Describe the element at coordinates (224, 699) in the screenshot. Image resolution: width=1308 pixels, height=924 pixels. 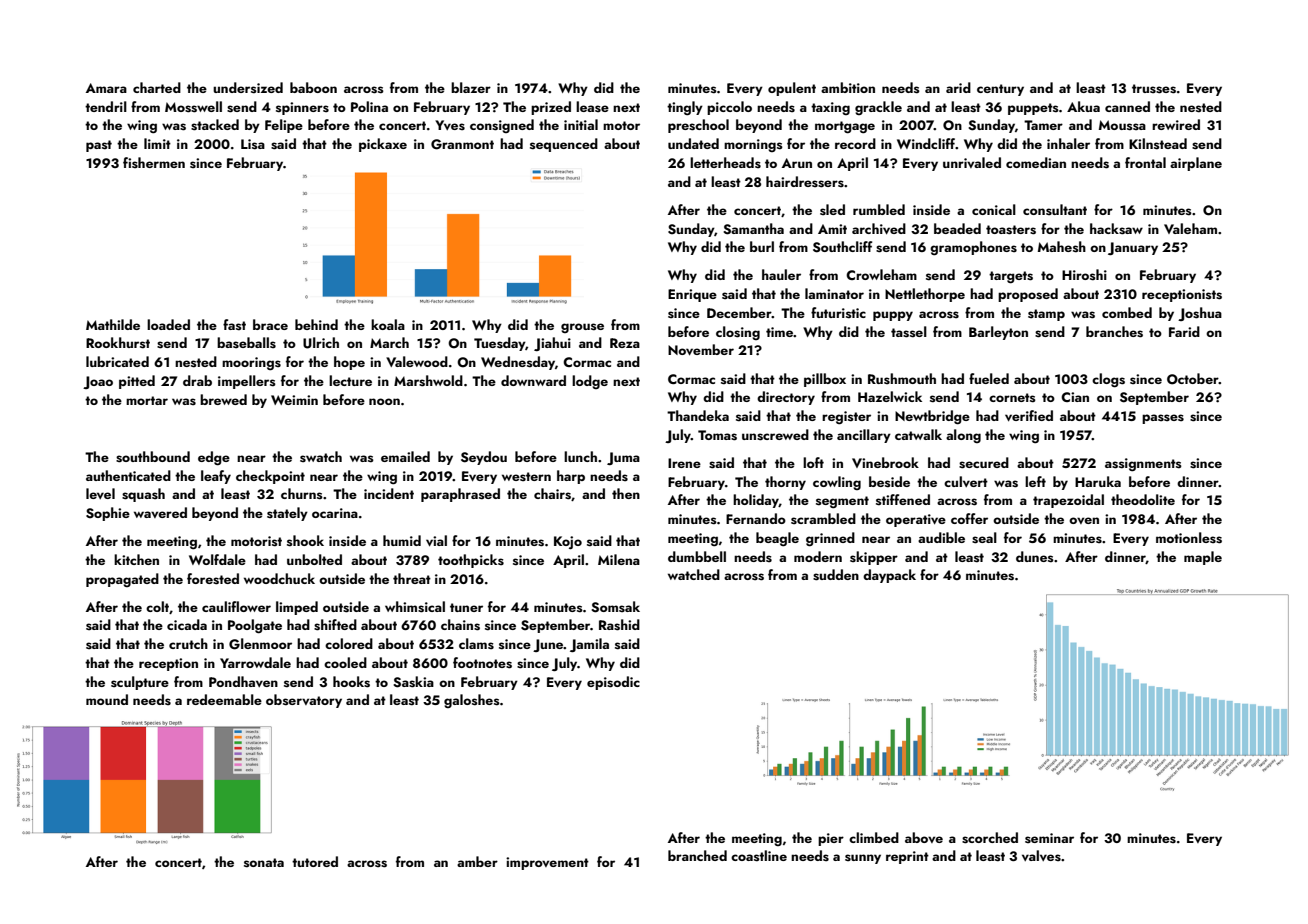
I see `redeemable` at that location.
